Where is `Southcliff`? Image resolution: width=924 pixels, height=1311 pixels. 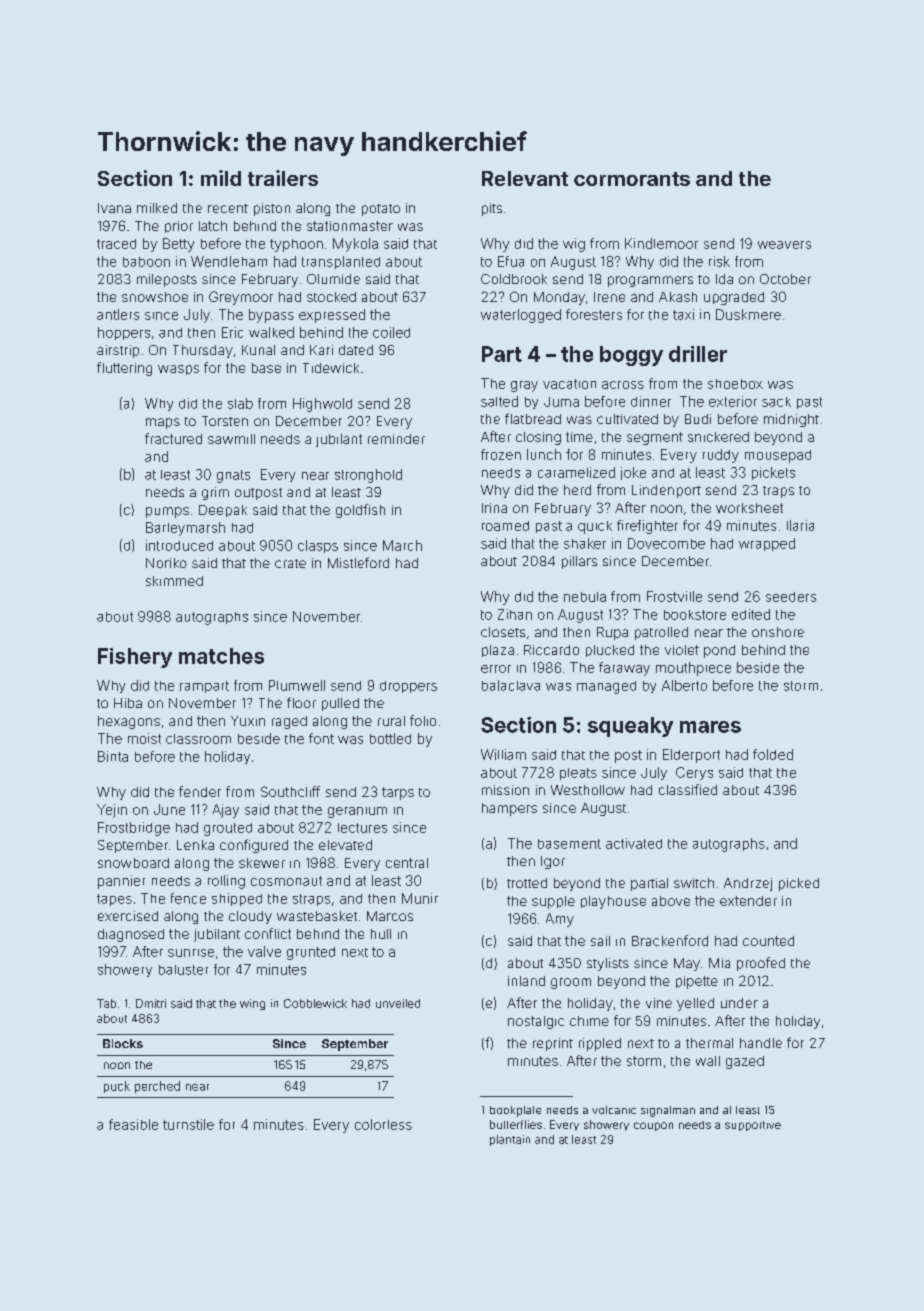
Southcliff is located at coordinates (290, 791).
